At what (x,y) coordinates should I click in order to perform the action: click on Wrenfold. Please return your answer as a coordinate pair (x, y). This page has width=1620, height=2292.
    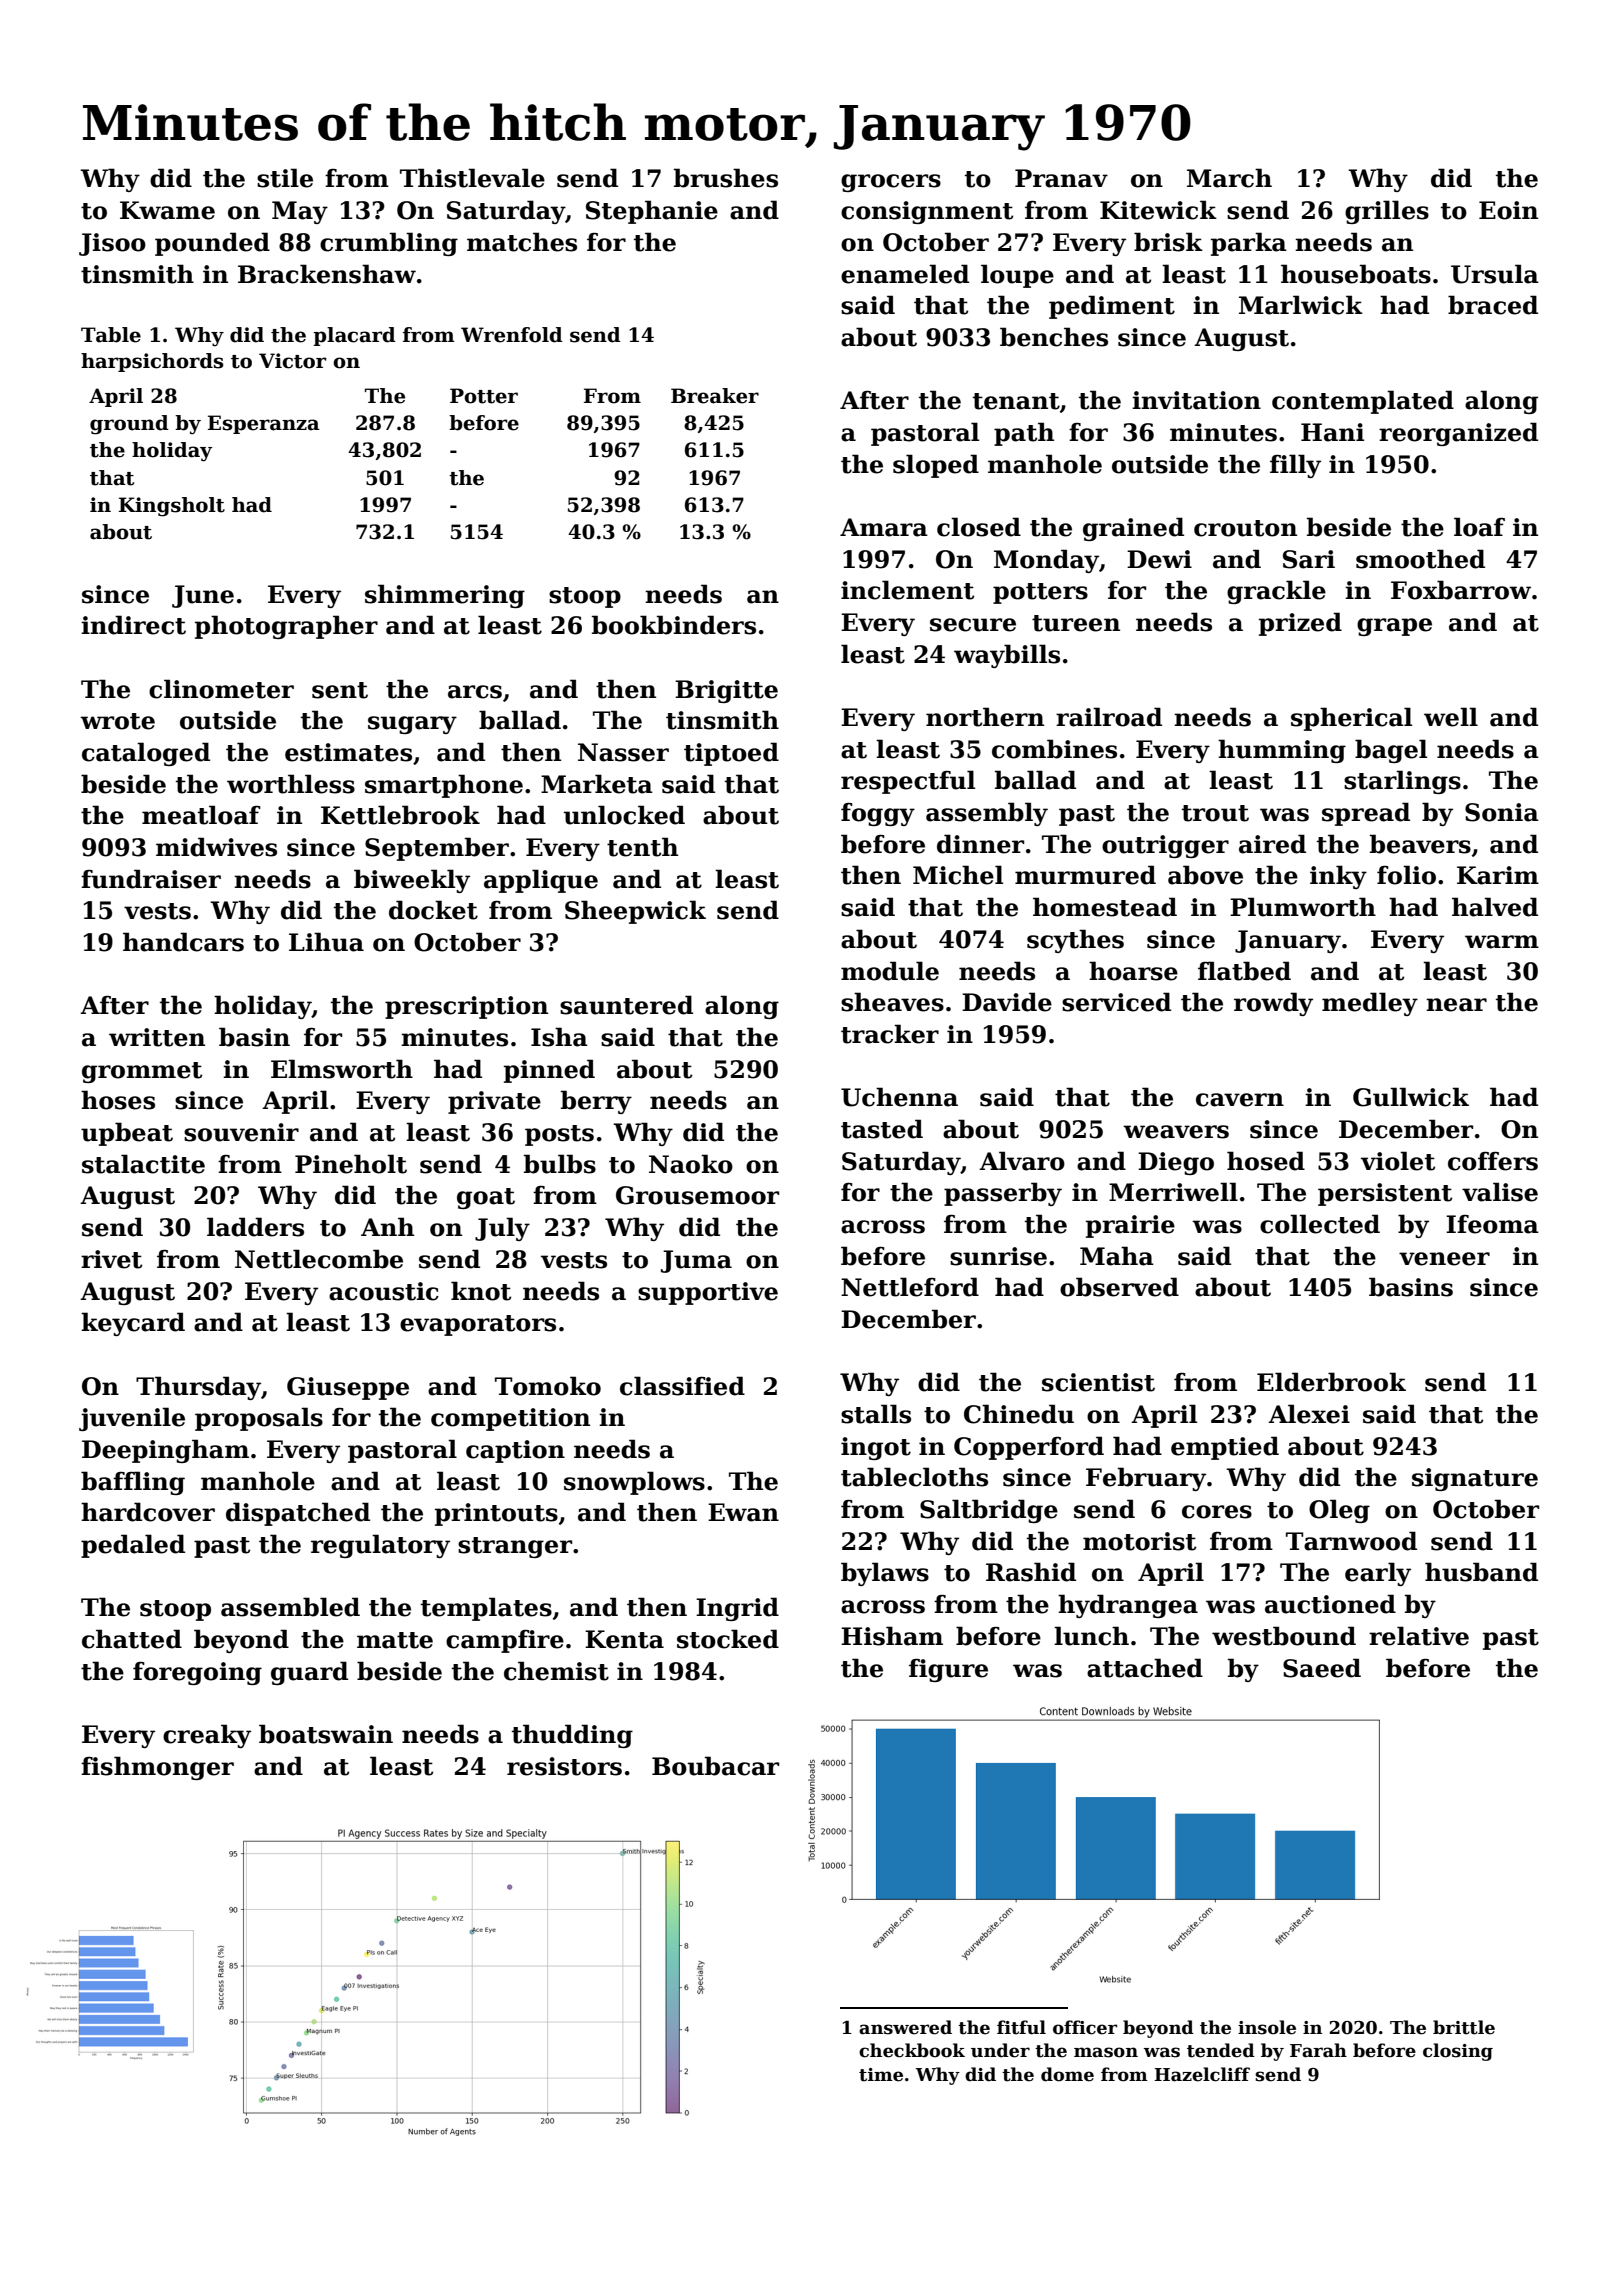
    Looking at the image, I should click on (512, 335).
